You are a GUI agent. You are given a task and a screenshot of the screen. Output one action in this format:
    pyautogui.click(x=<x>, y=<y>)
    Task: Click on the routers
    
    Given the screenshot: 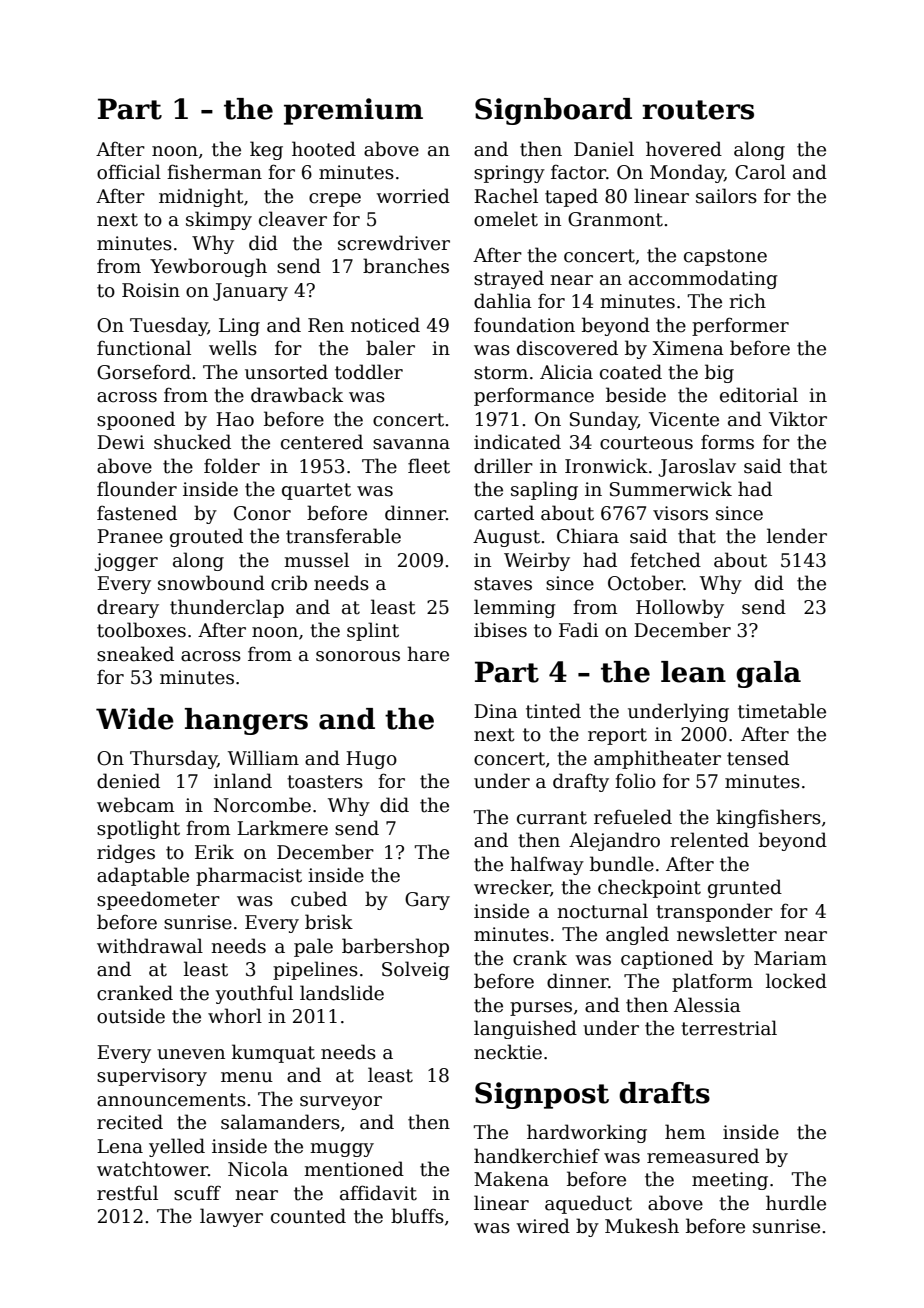 What is the action you would take?
    pyautogui.click(x=698, y=110)
